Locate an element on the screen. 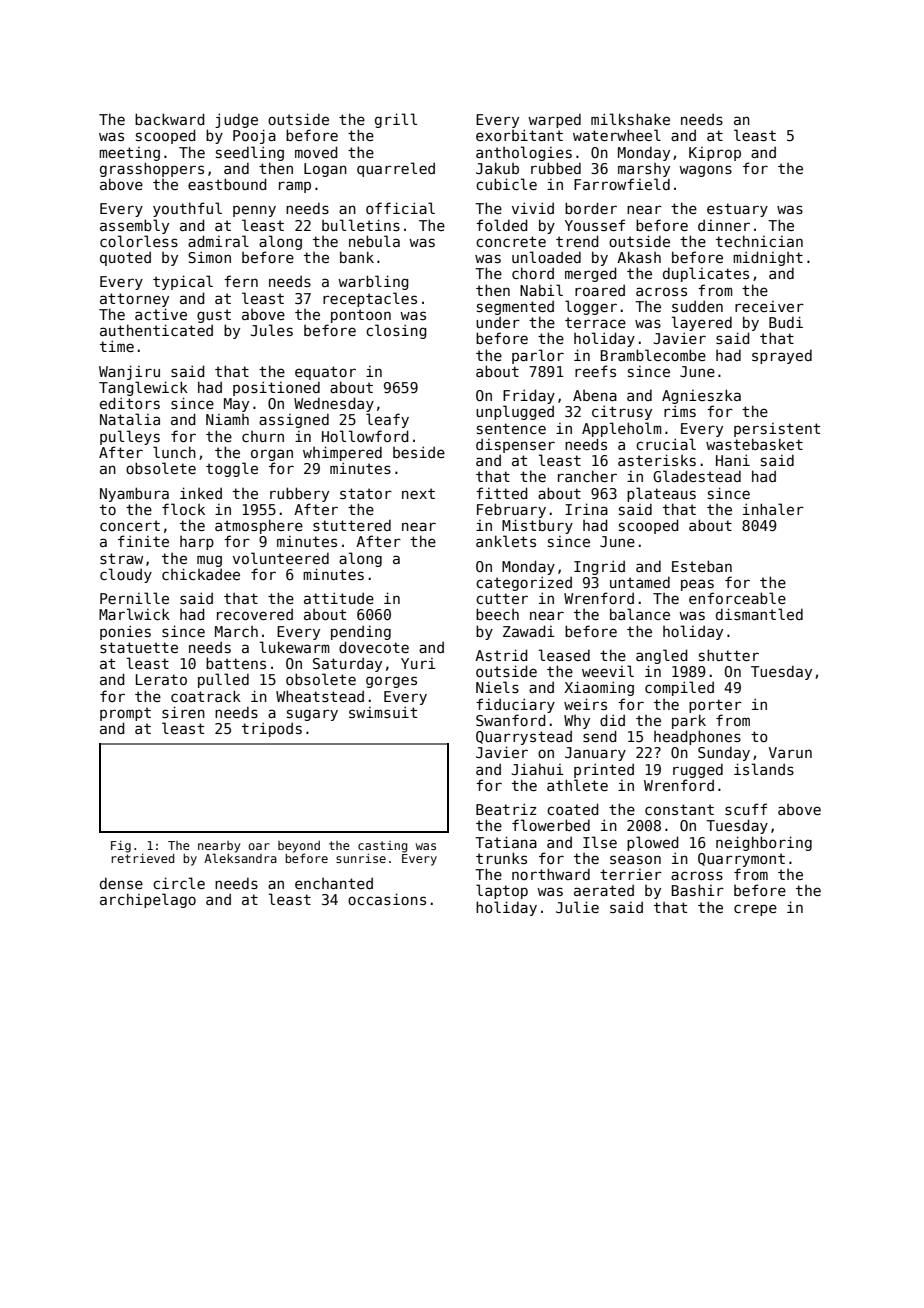 This screenshot has width=924, height=1308. grill is located at coordinates (396, 120).
